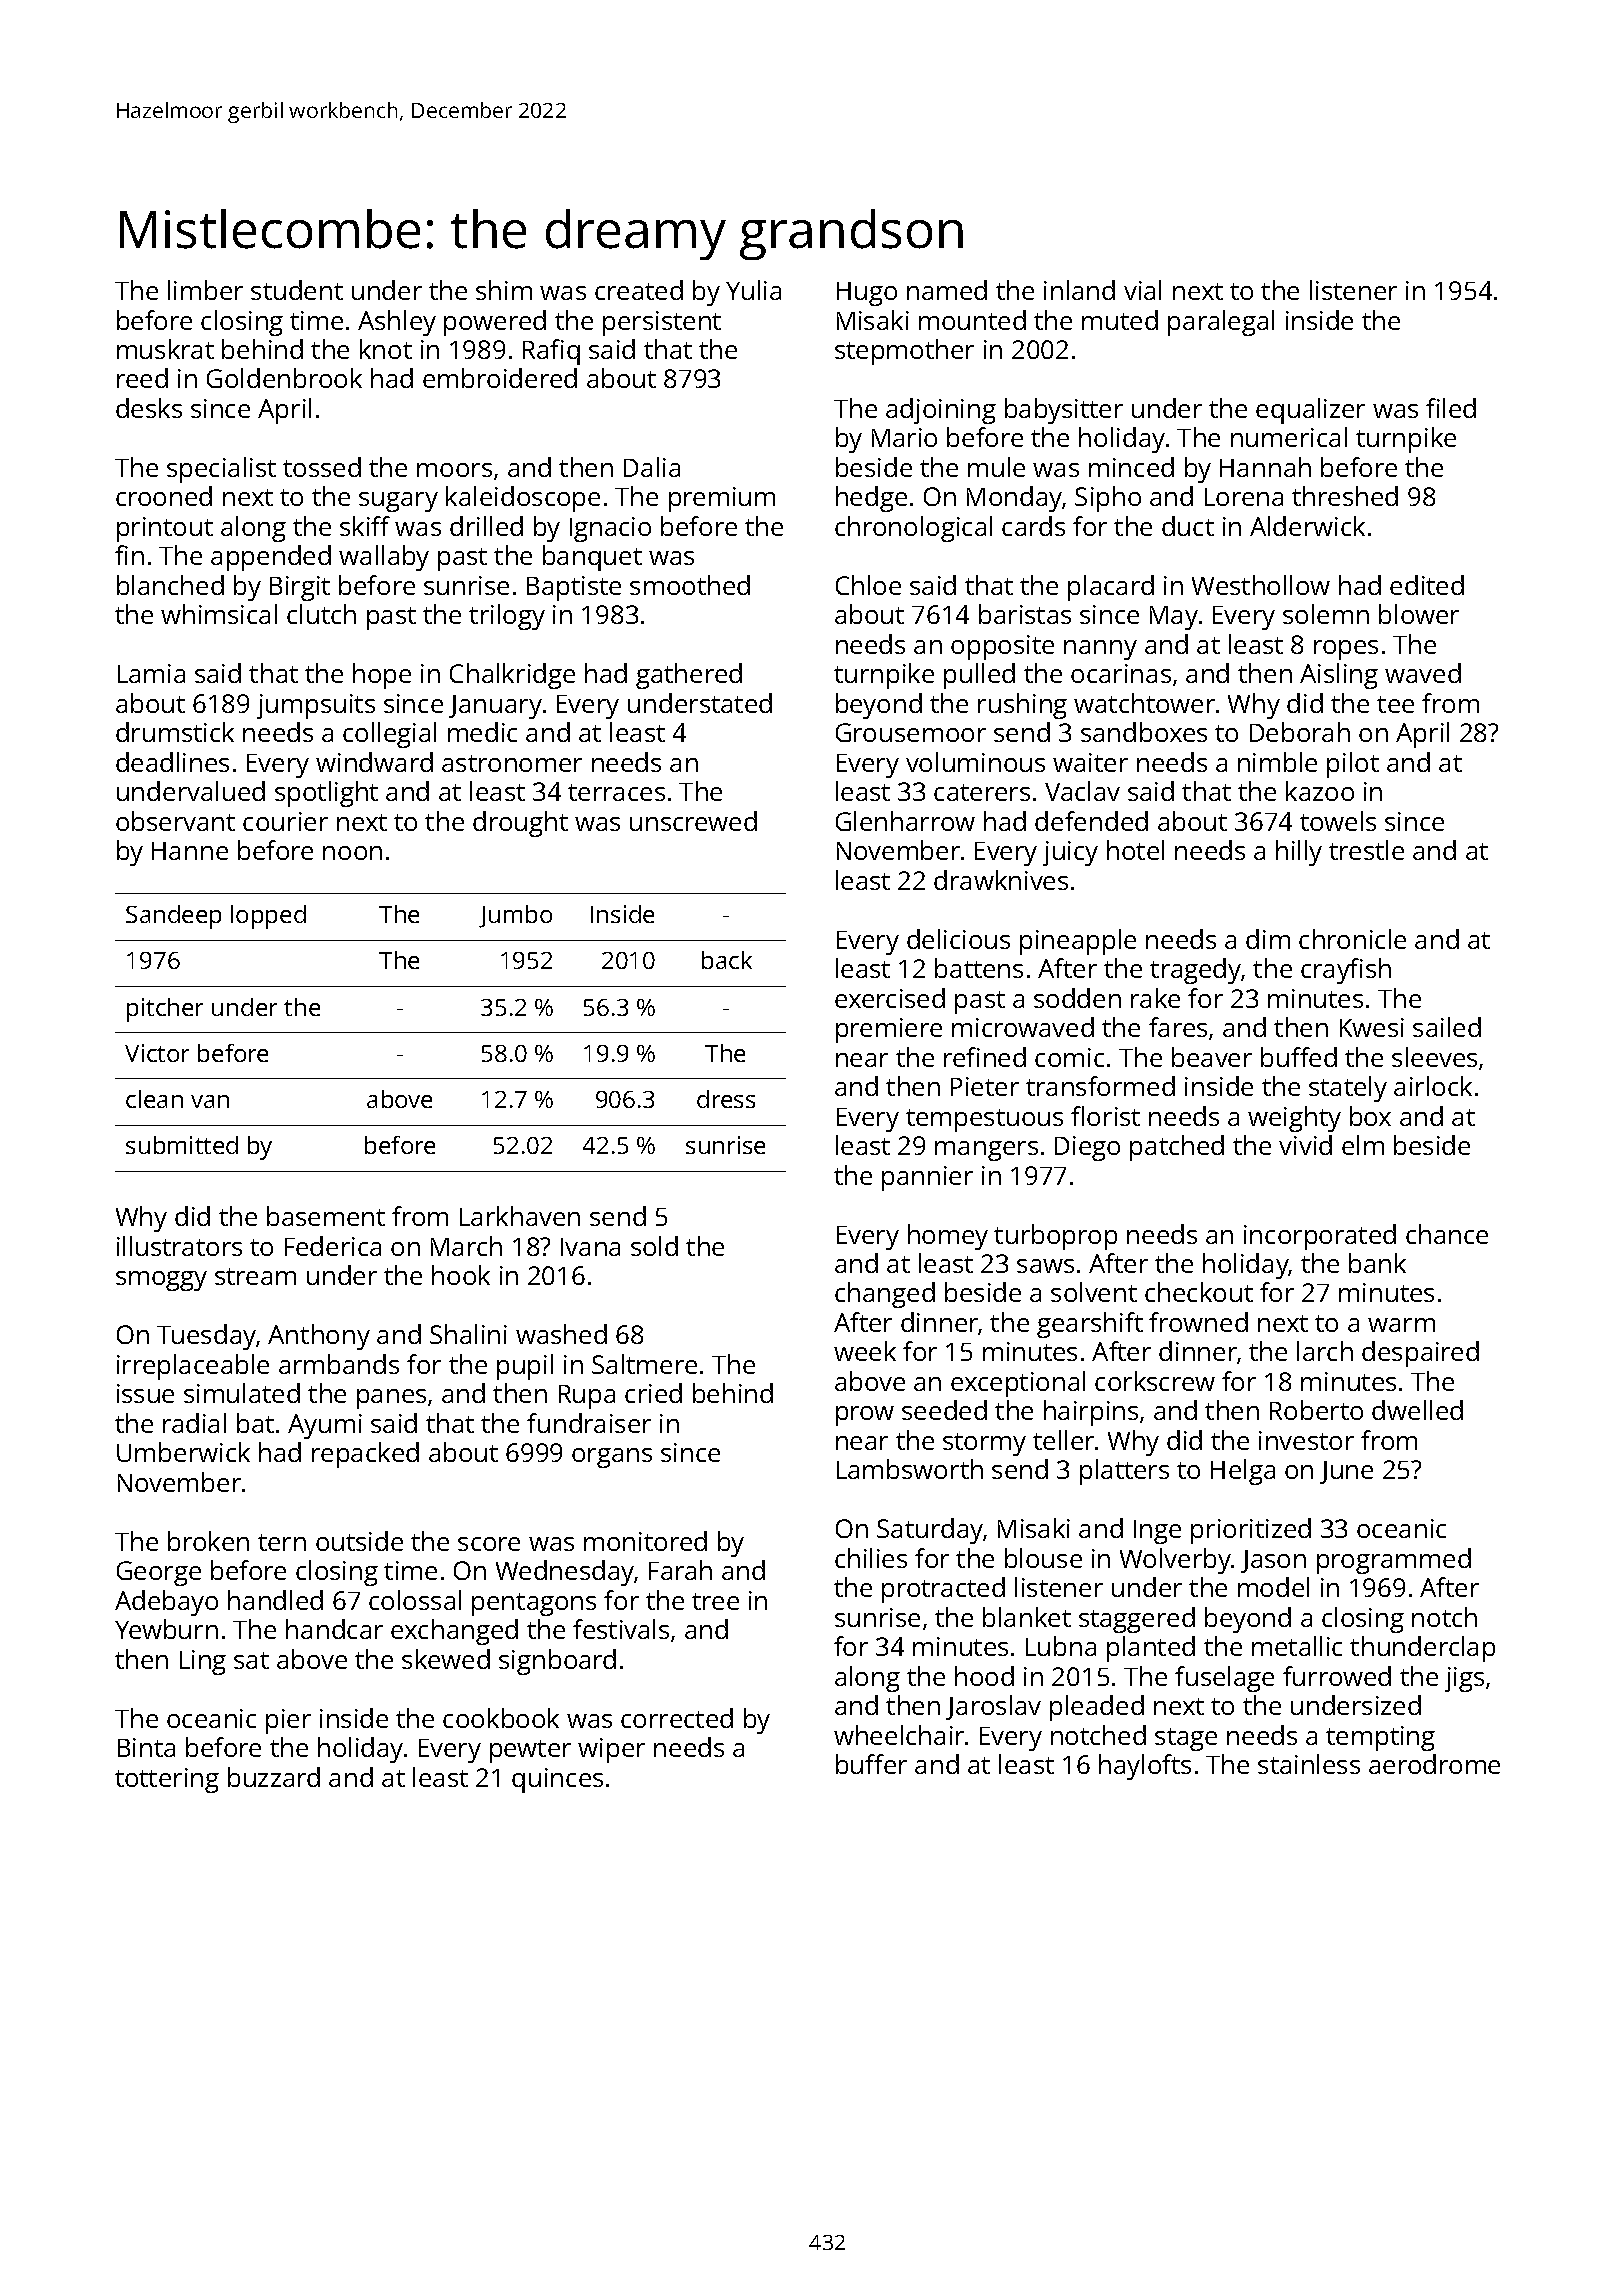 The width and height of the screenshot is (1620, 2292). Describe the element at coordinates (590, 1247) in the screenshot. I see `Ivana` at that location.
